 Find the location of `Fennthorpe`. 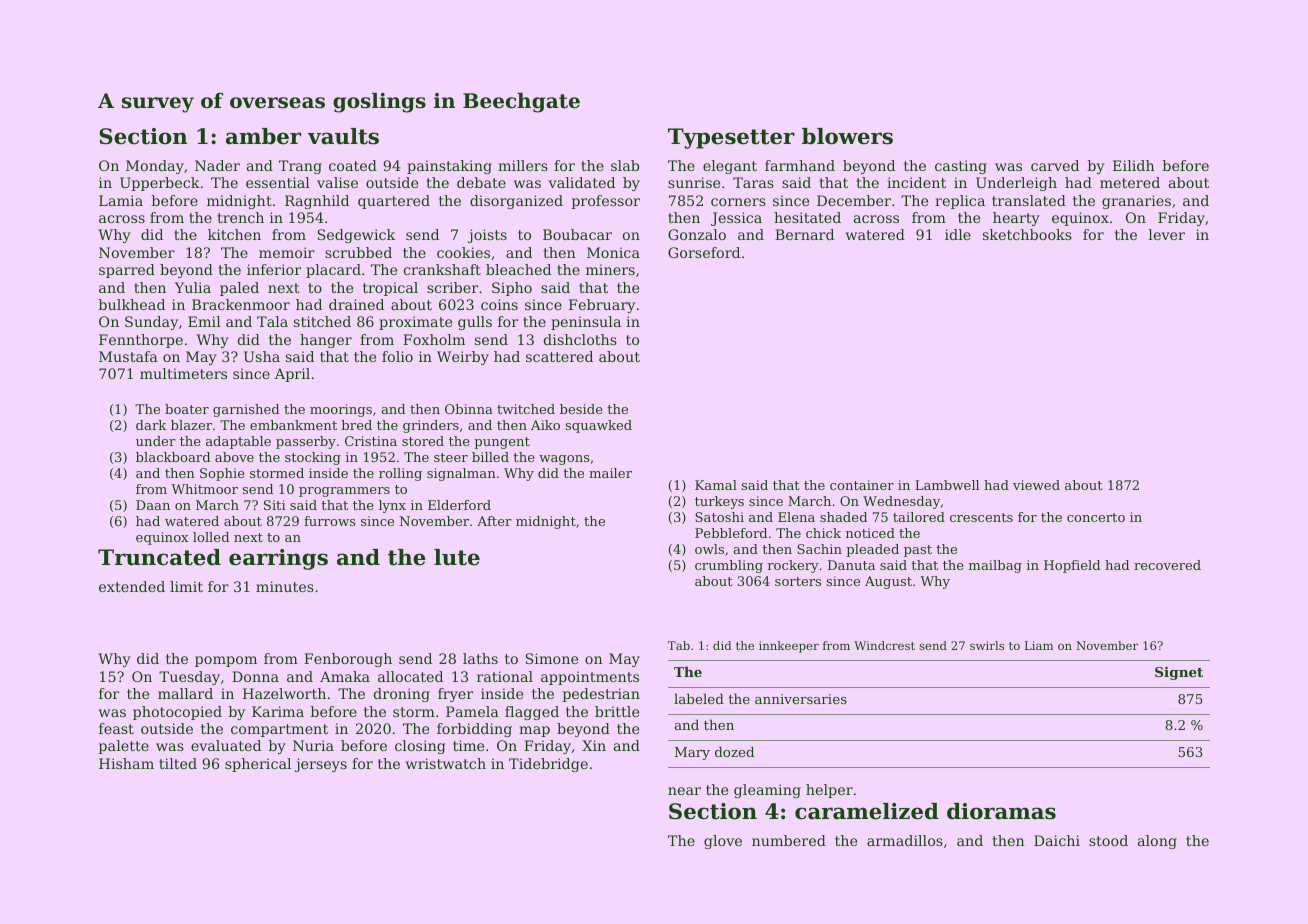

Fennthorpe is located at coordinates (141, 341).
